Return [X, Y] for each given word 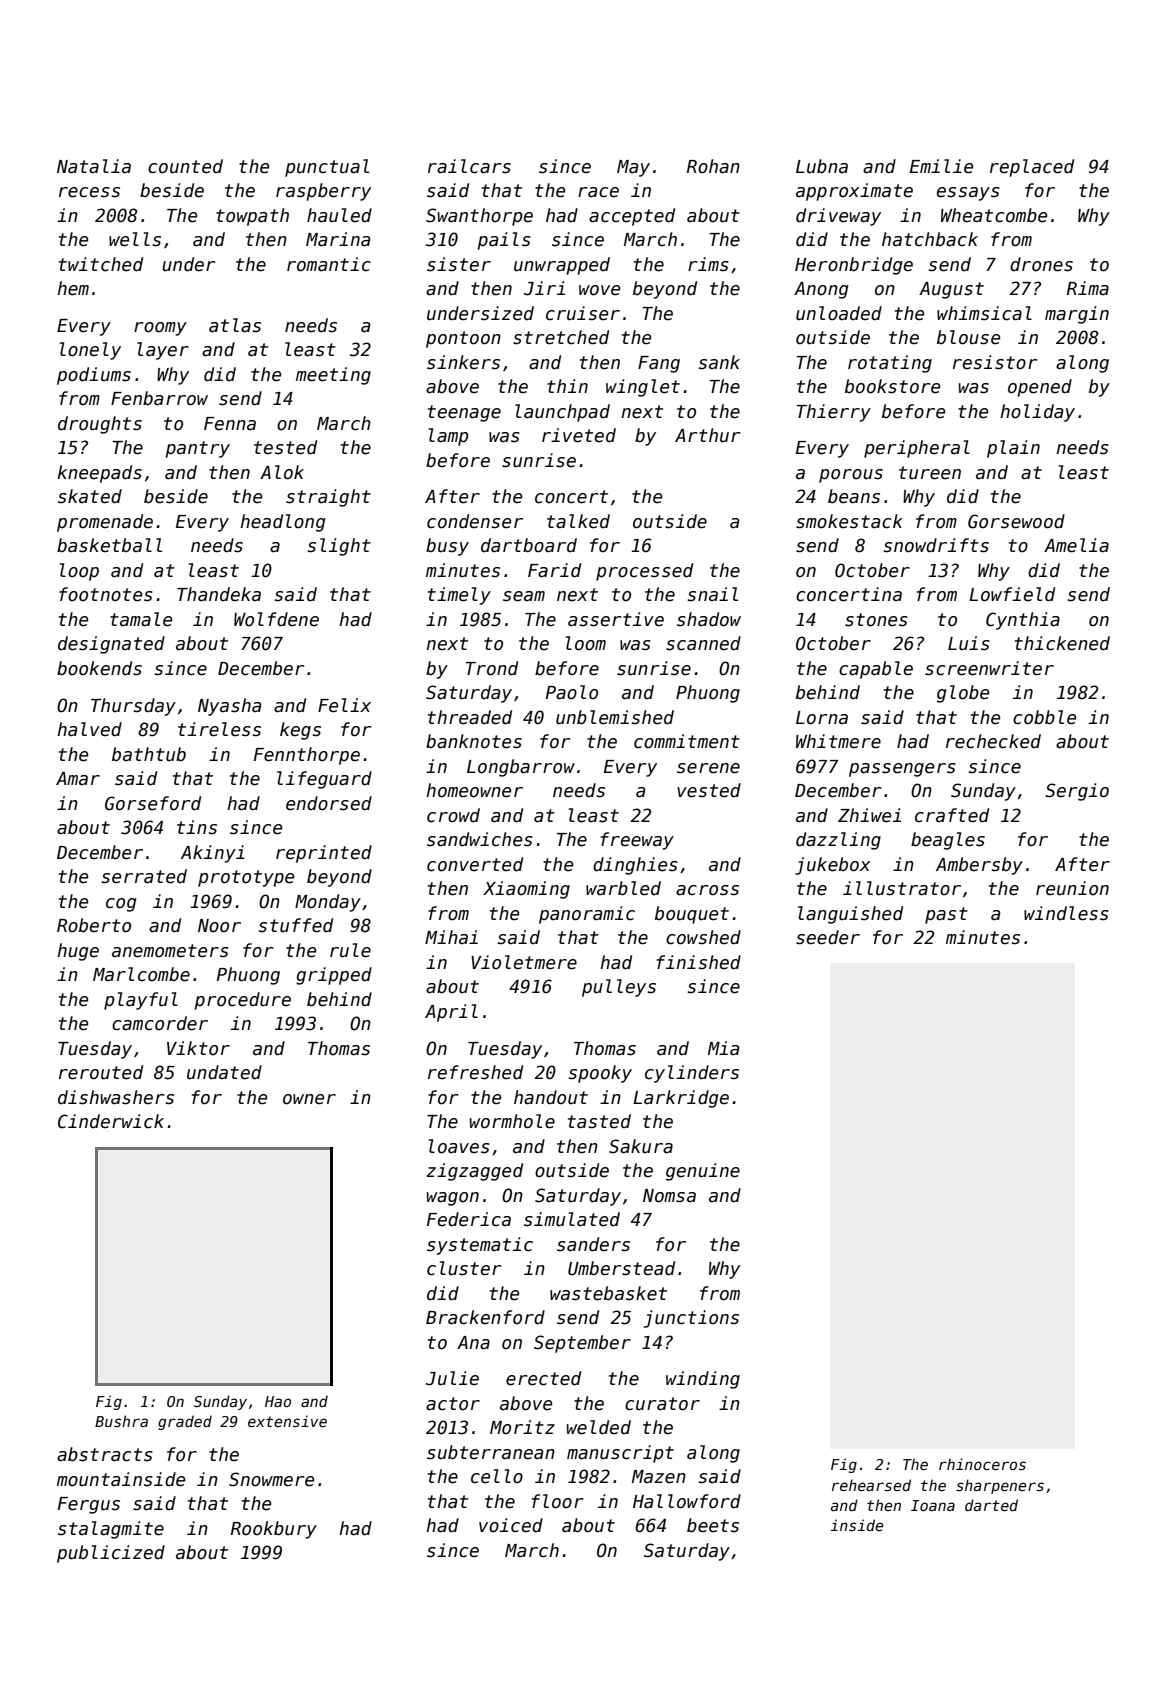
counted [185, 166]
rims [708, 264]
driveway [838, 217]
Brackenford [485, 1317]
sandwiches [480, 839]
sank [719, 362]
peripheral [917, 449]
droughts [100, 425]
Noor [219, 926]
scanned [703, 643]
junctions [691, 1319]
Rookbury [274, 1530]
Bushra [121, 1421]
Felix [344, 705]
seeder [828, 937]
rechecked [993, 741]
